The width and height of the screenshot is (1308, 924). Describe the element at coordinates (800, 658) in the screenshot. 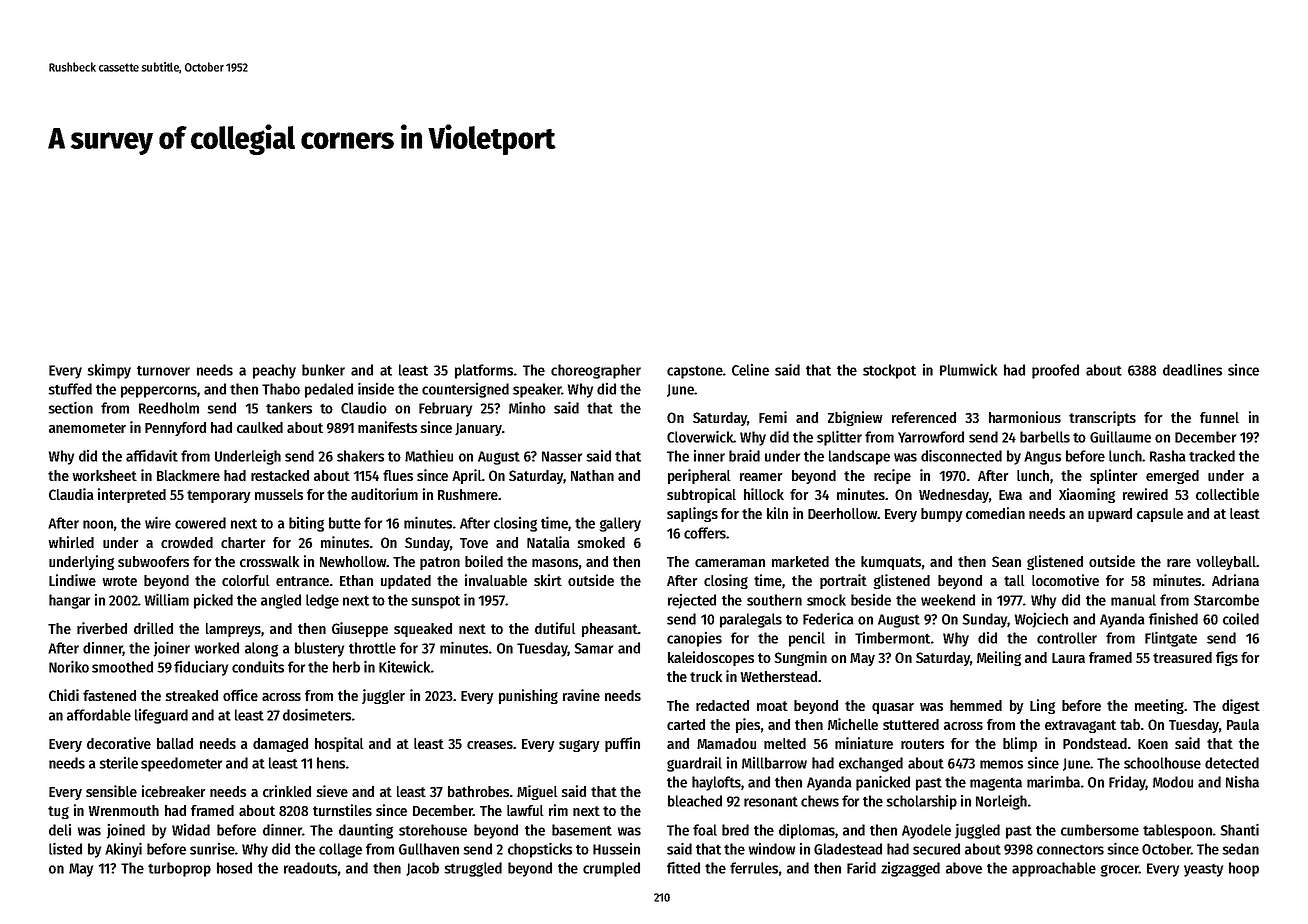

I see `Sungmin` at that location.
